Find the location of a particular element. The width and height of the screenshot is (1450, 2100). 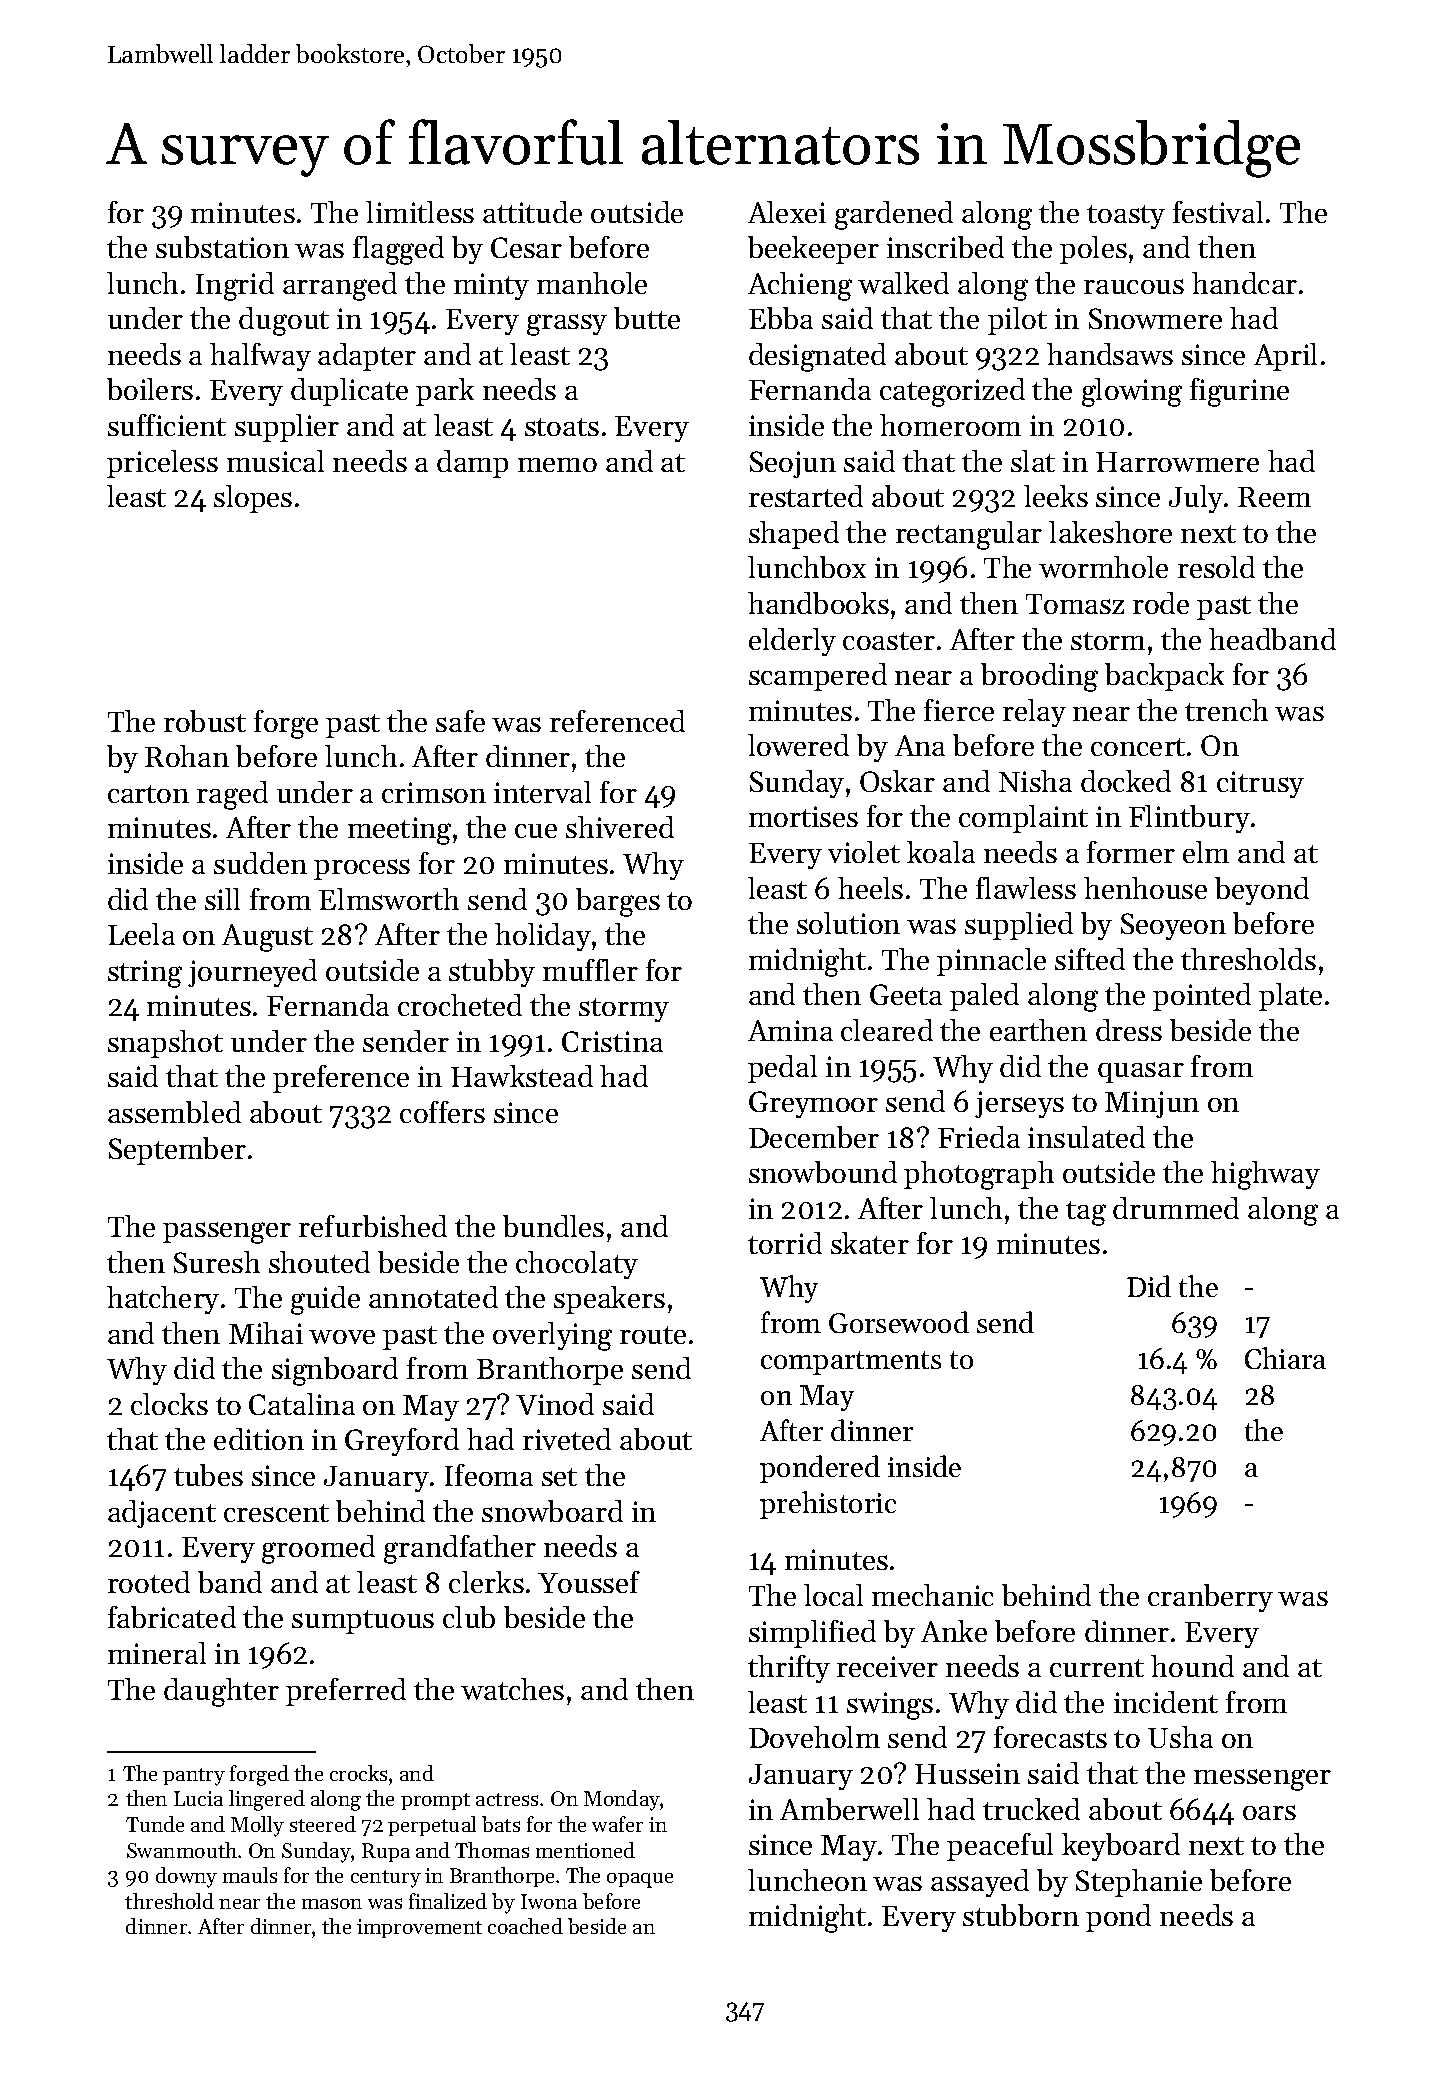

Greyford is located at coordinates (402, 1442).
